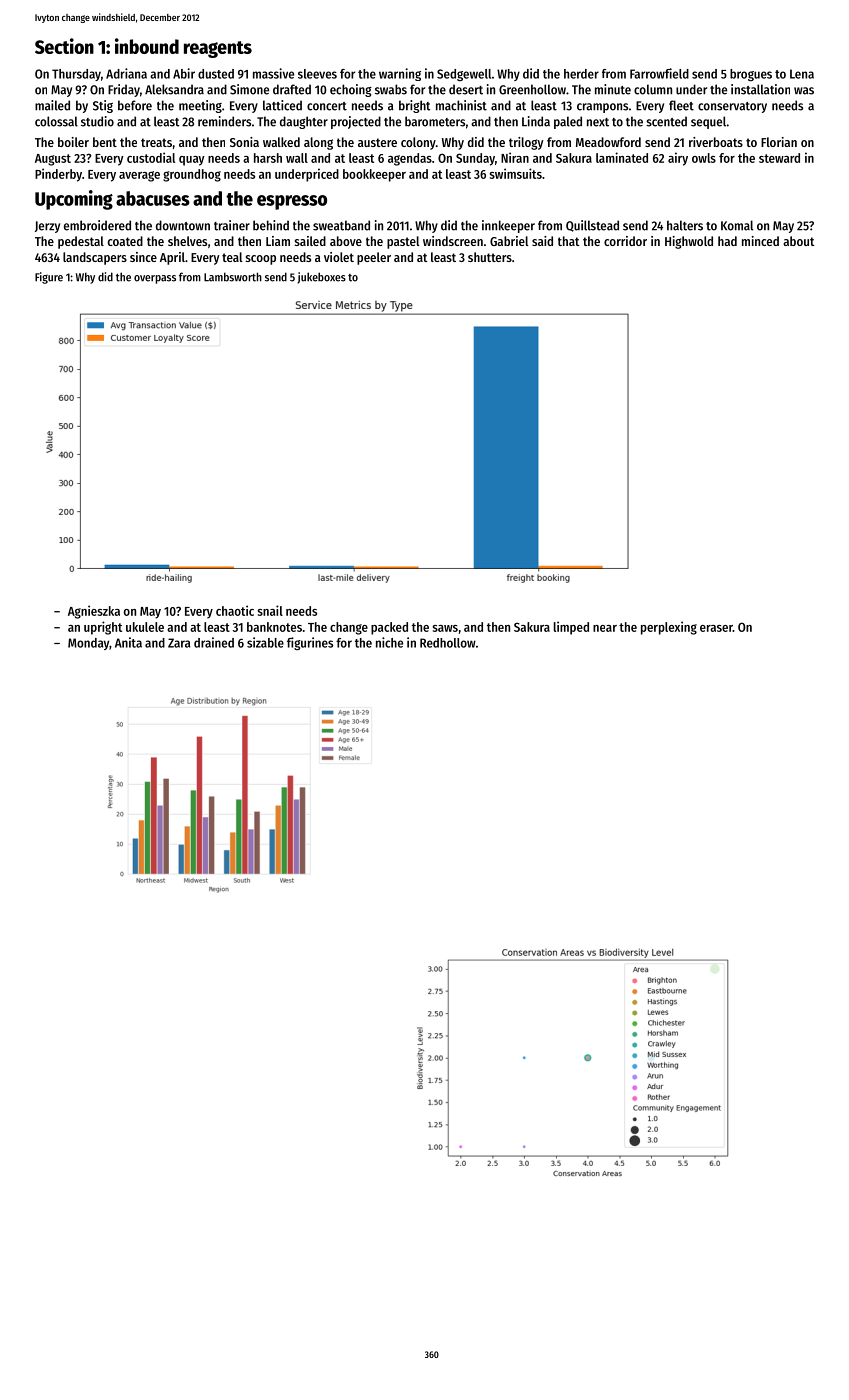 This page has width=849, height=1400. What do you see at coordinates (310, 643) in the page?
I see `figurines` at bounding box center [310, 643].
